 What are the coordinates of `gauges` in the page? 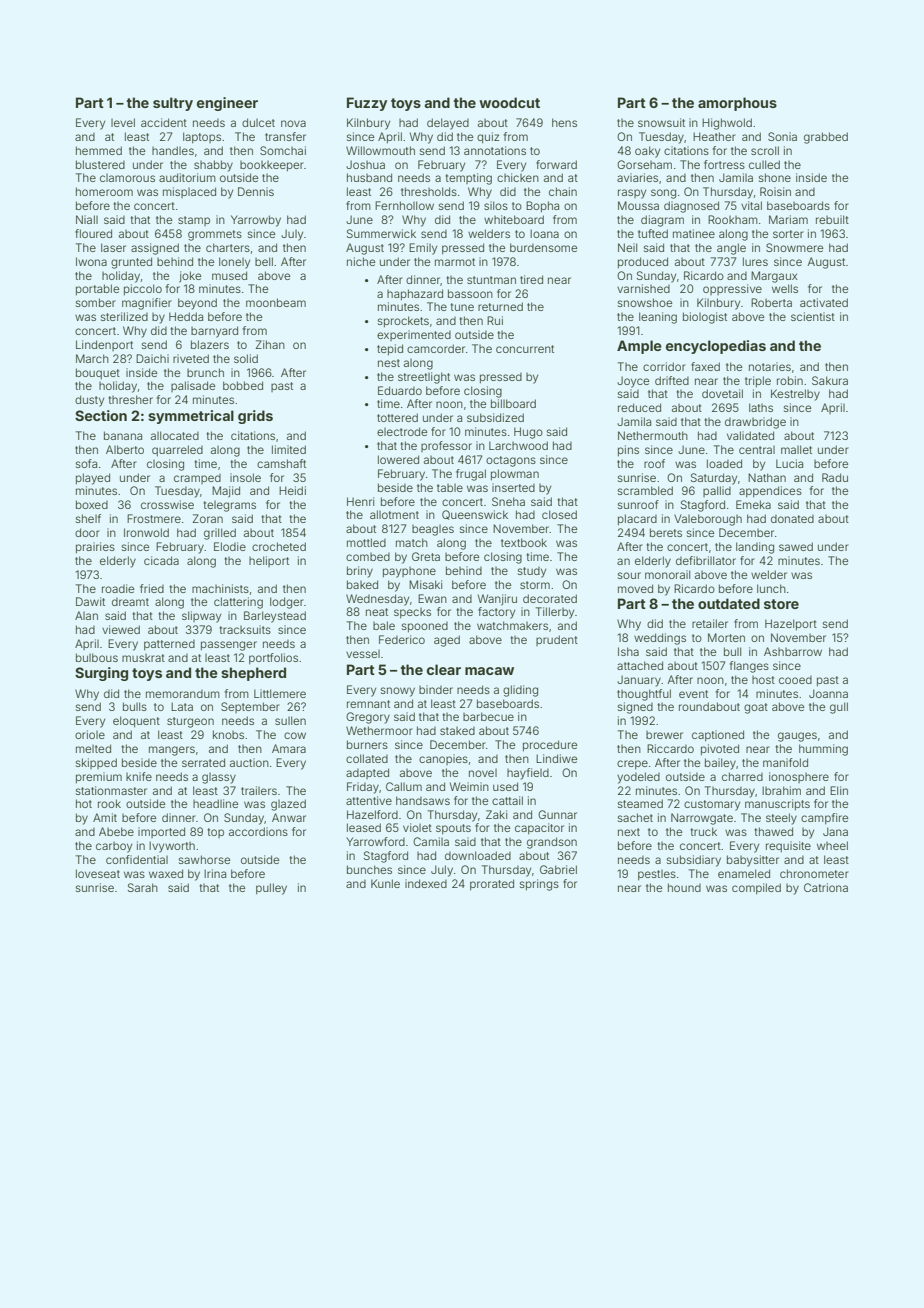 It's located at (797, 737).
